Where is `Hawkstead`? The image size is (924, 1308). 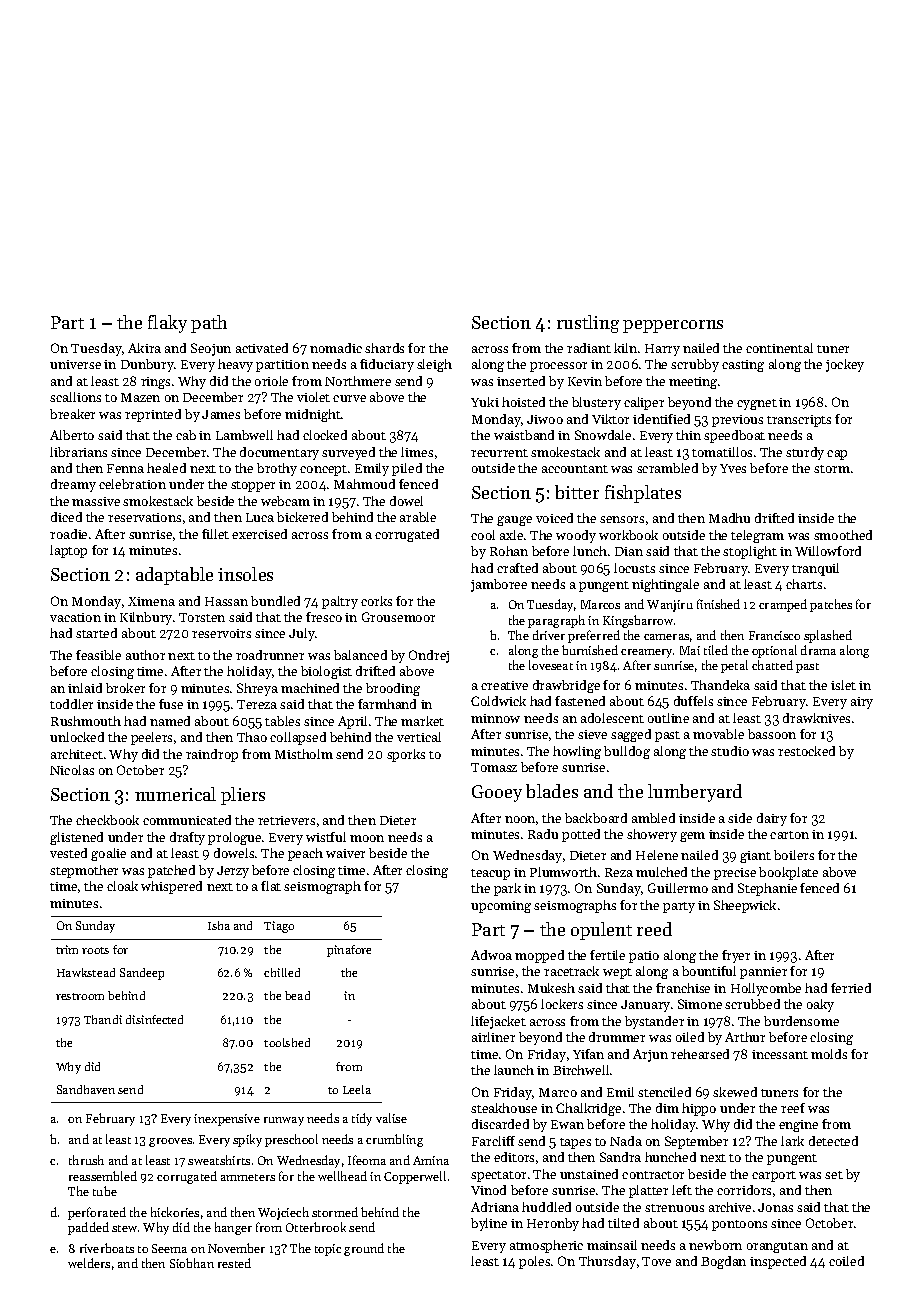 Hawkstead is located at coordinates (86, 972).
